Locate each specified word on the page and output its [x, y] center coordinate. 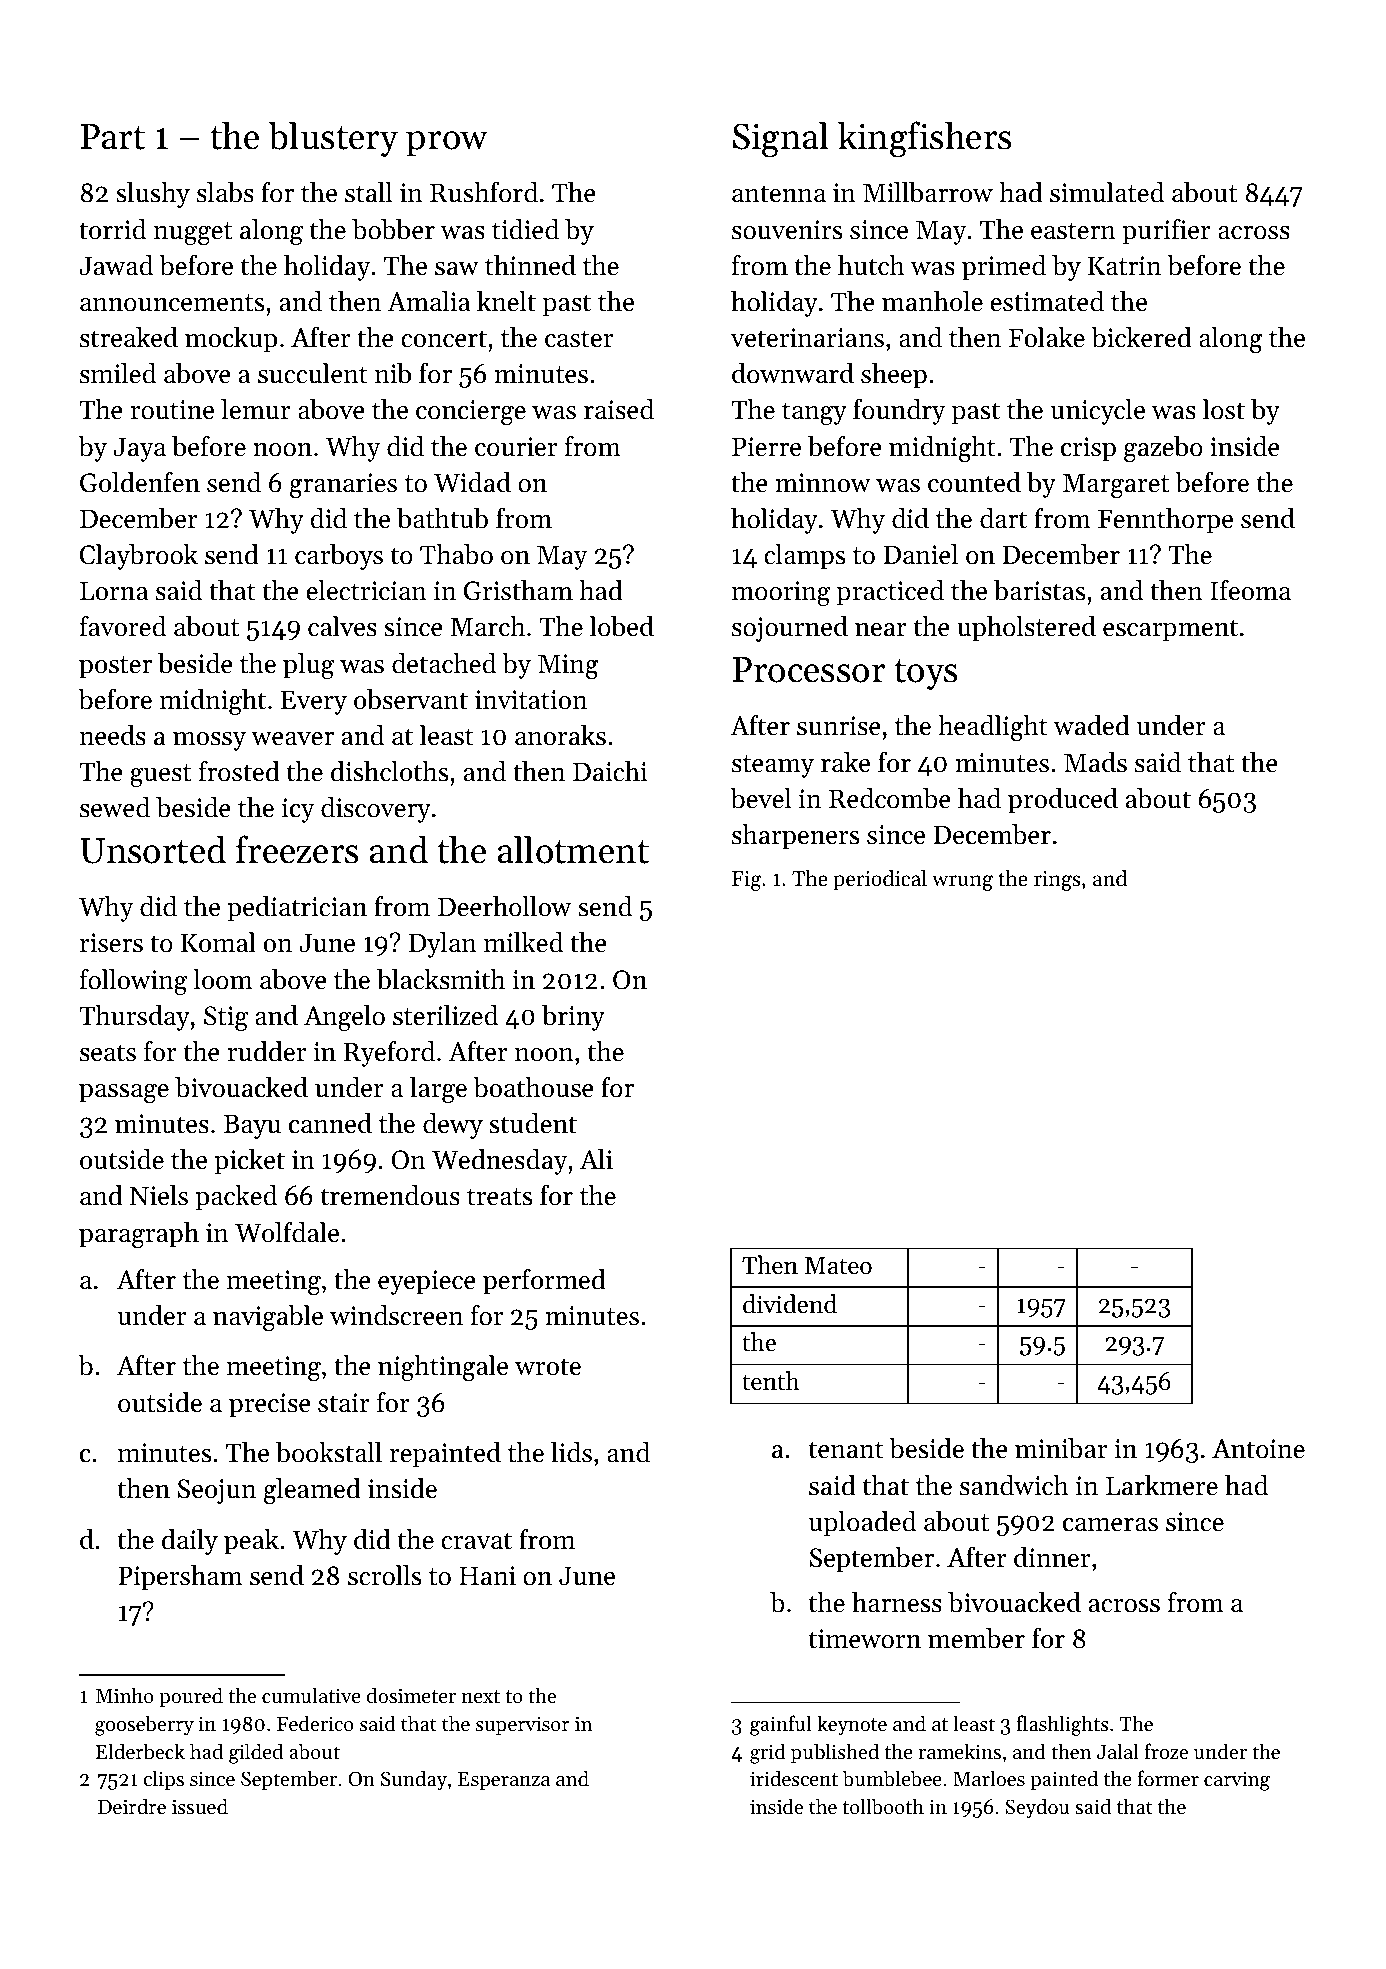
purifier [1166, 232]
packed [236, 1198]
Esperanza [504, 1781]
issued [200, 1806]
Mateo [838, 1266]
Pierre [766, 447]
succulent [313, 373]
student [533, 1123]
